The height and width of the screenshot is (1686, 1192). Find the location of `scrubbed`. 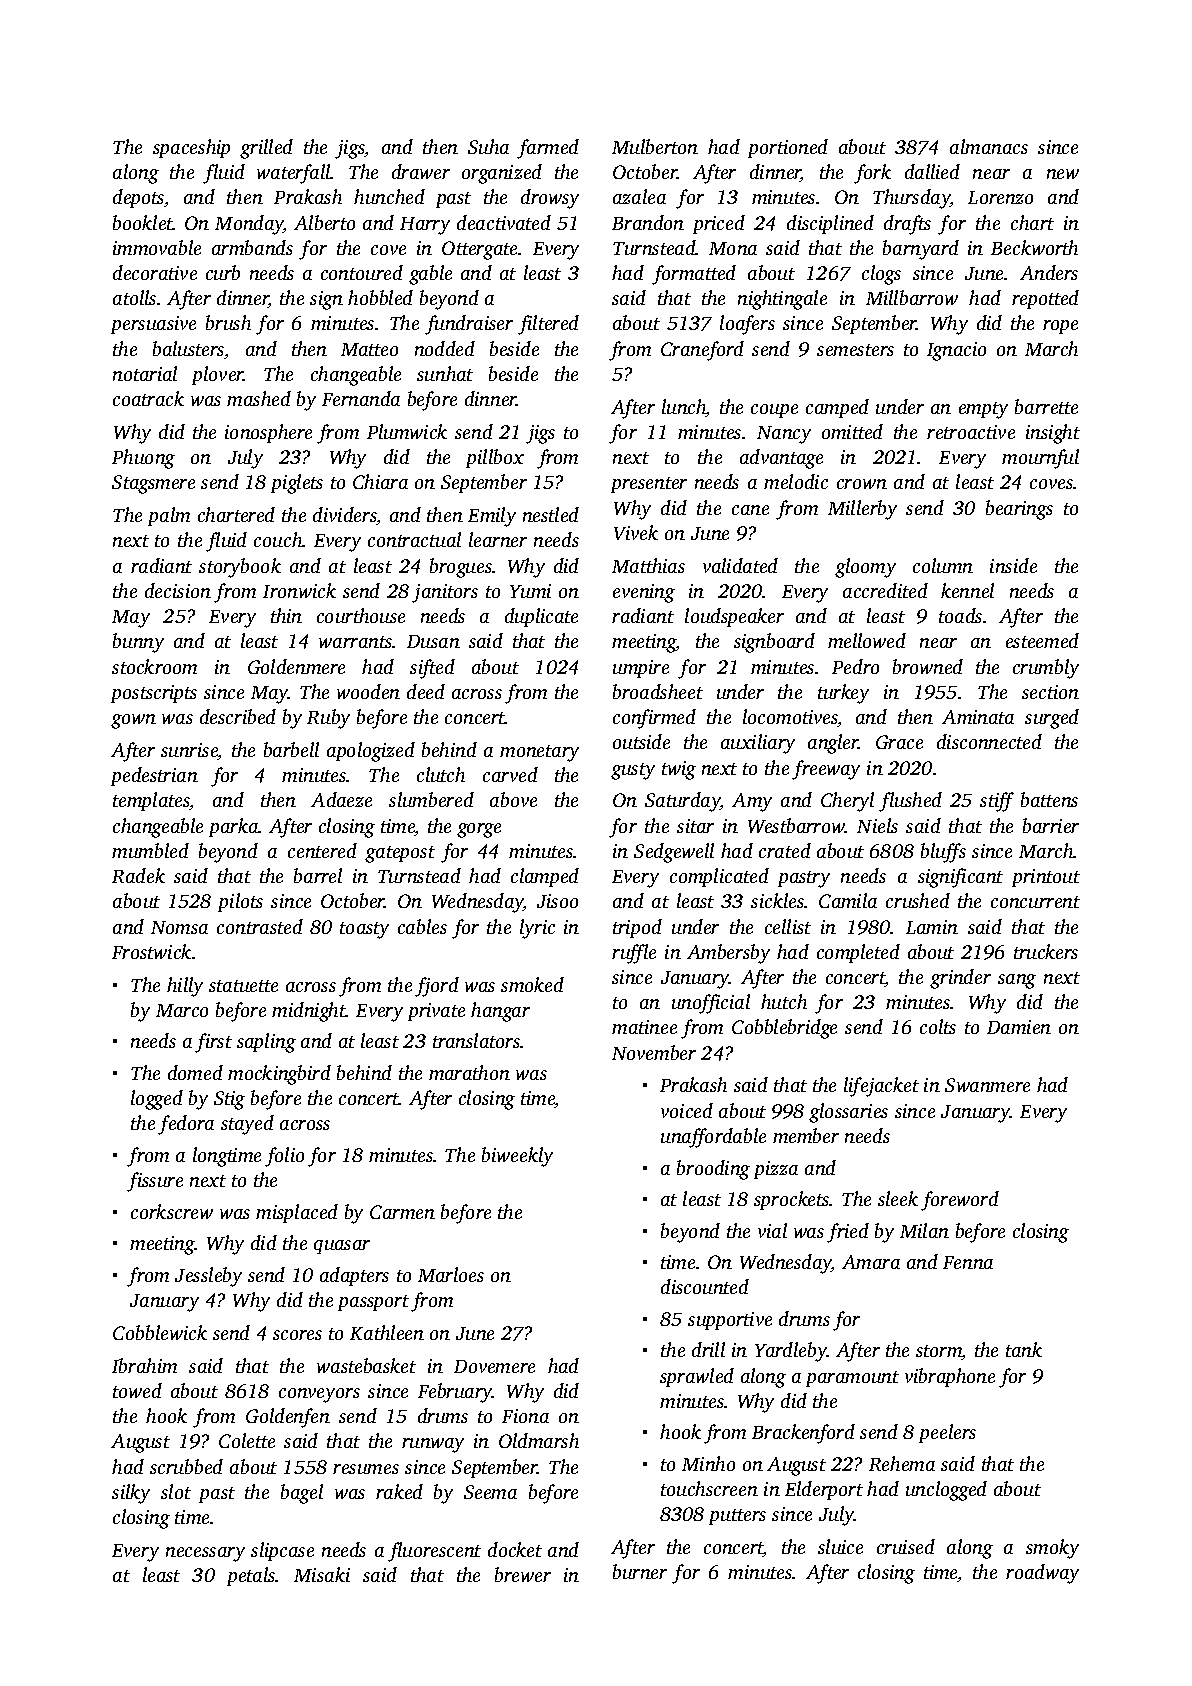

scrubbed is located at coordinates (186, 1466).
